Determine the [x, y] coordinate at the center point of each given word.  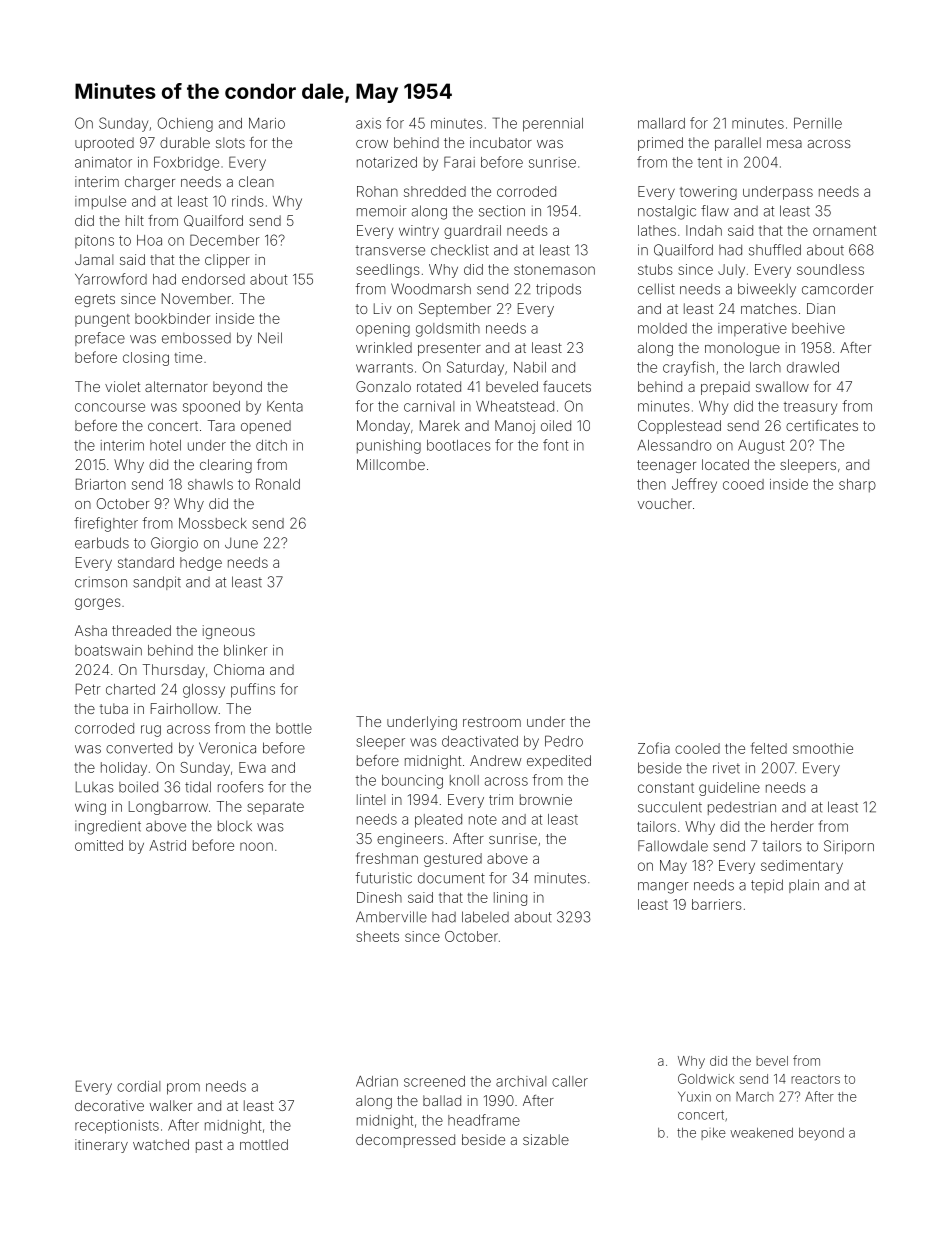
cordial [138, 1086]
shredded [435, 191]
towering [708, 193]
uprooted [104, 144]
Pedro [564, 741]
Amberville [391, 917]
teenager [666, 466]
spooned [211, 408]
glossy [204, 691]
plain [804, 886]
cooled [697, 748]
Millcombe [391, 464]
